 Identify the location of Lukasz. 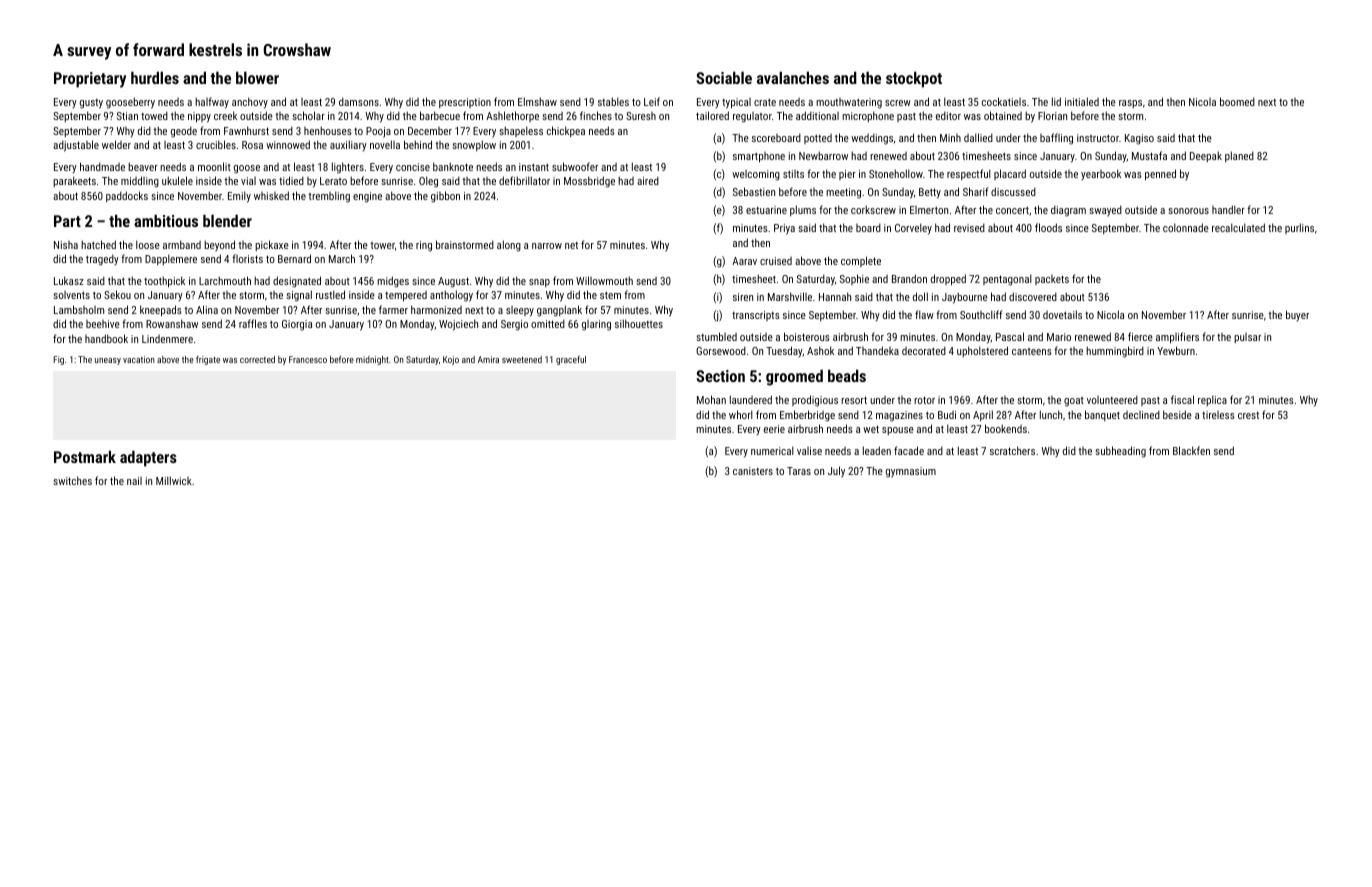
(69, 280).
